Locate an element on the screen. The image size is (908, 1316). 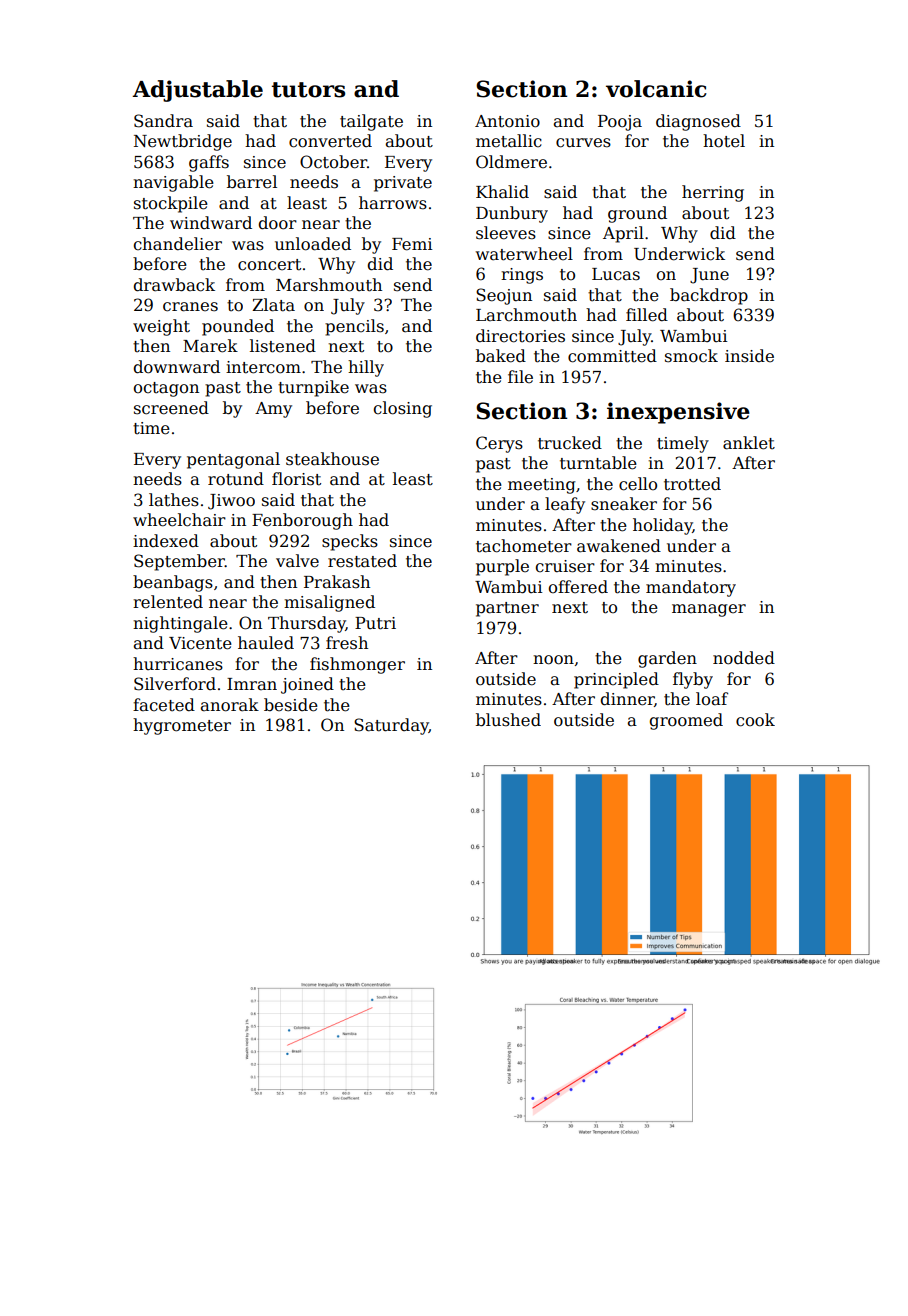
Cerys is located at coordinates (499, 444).
